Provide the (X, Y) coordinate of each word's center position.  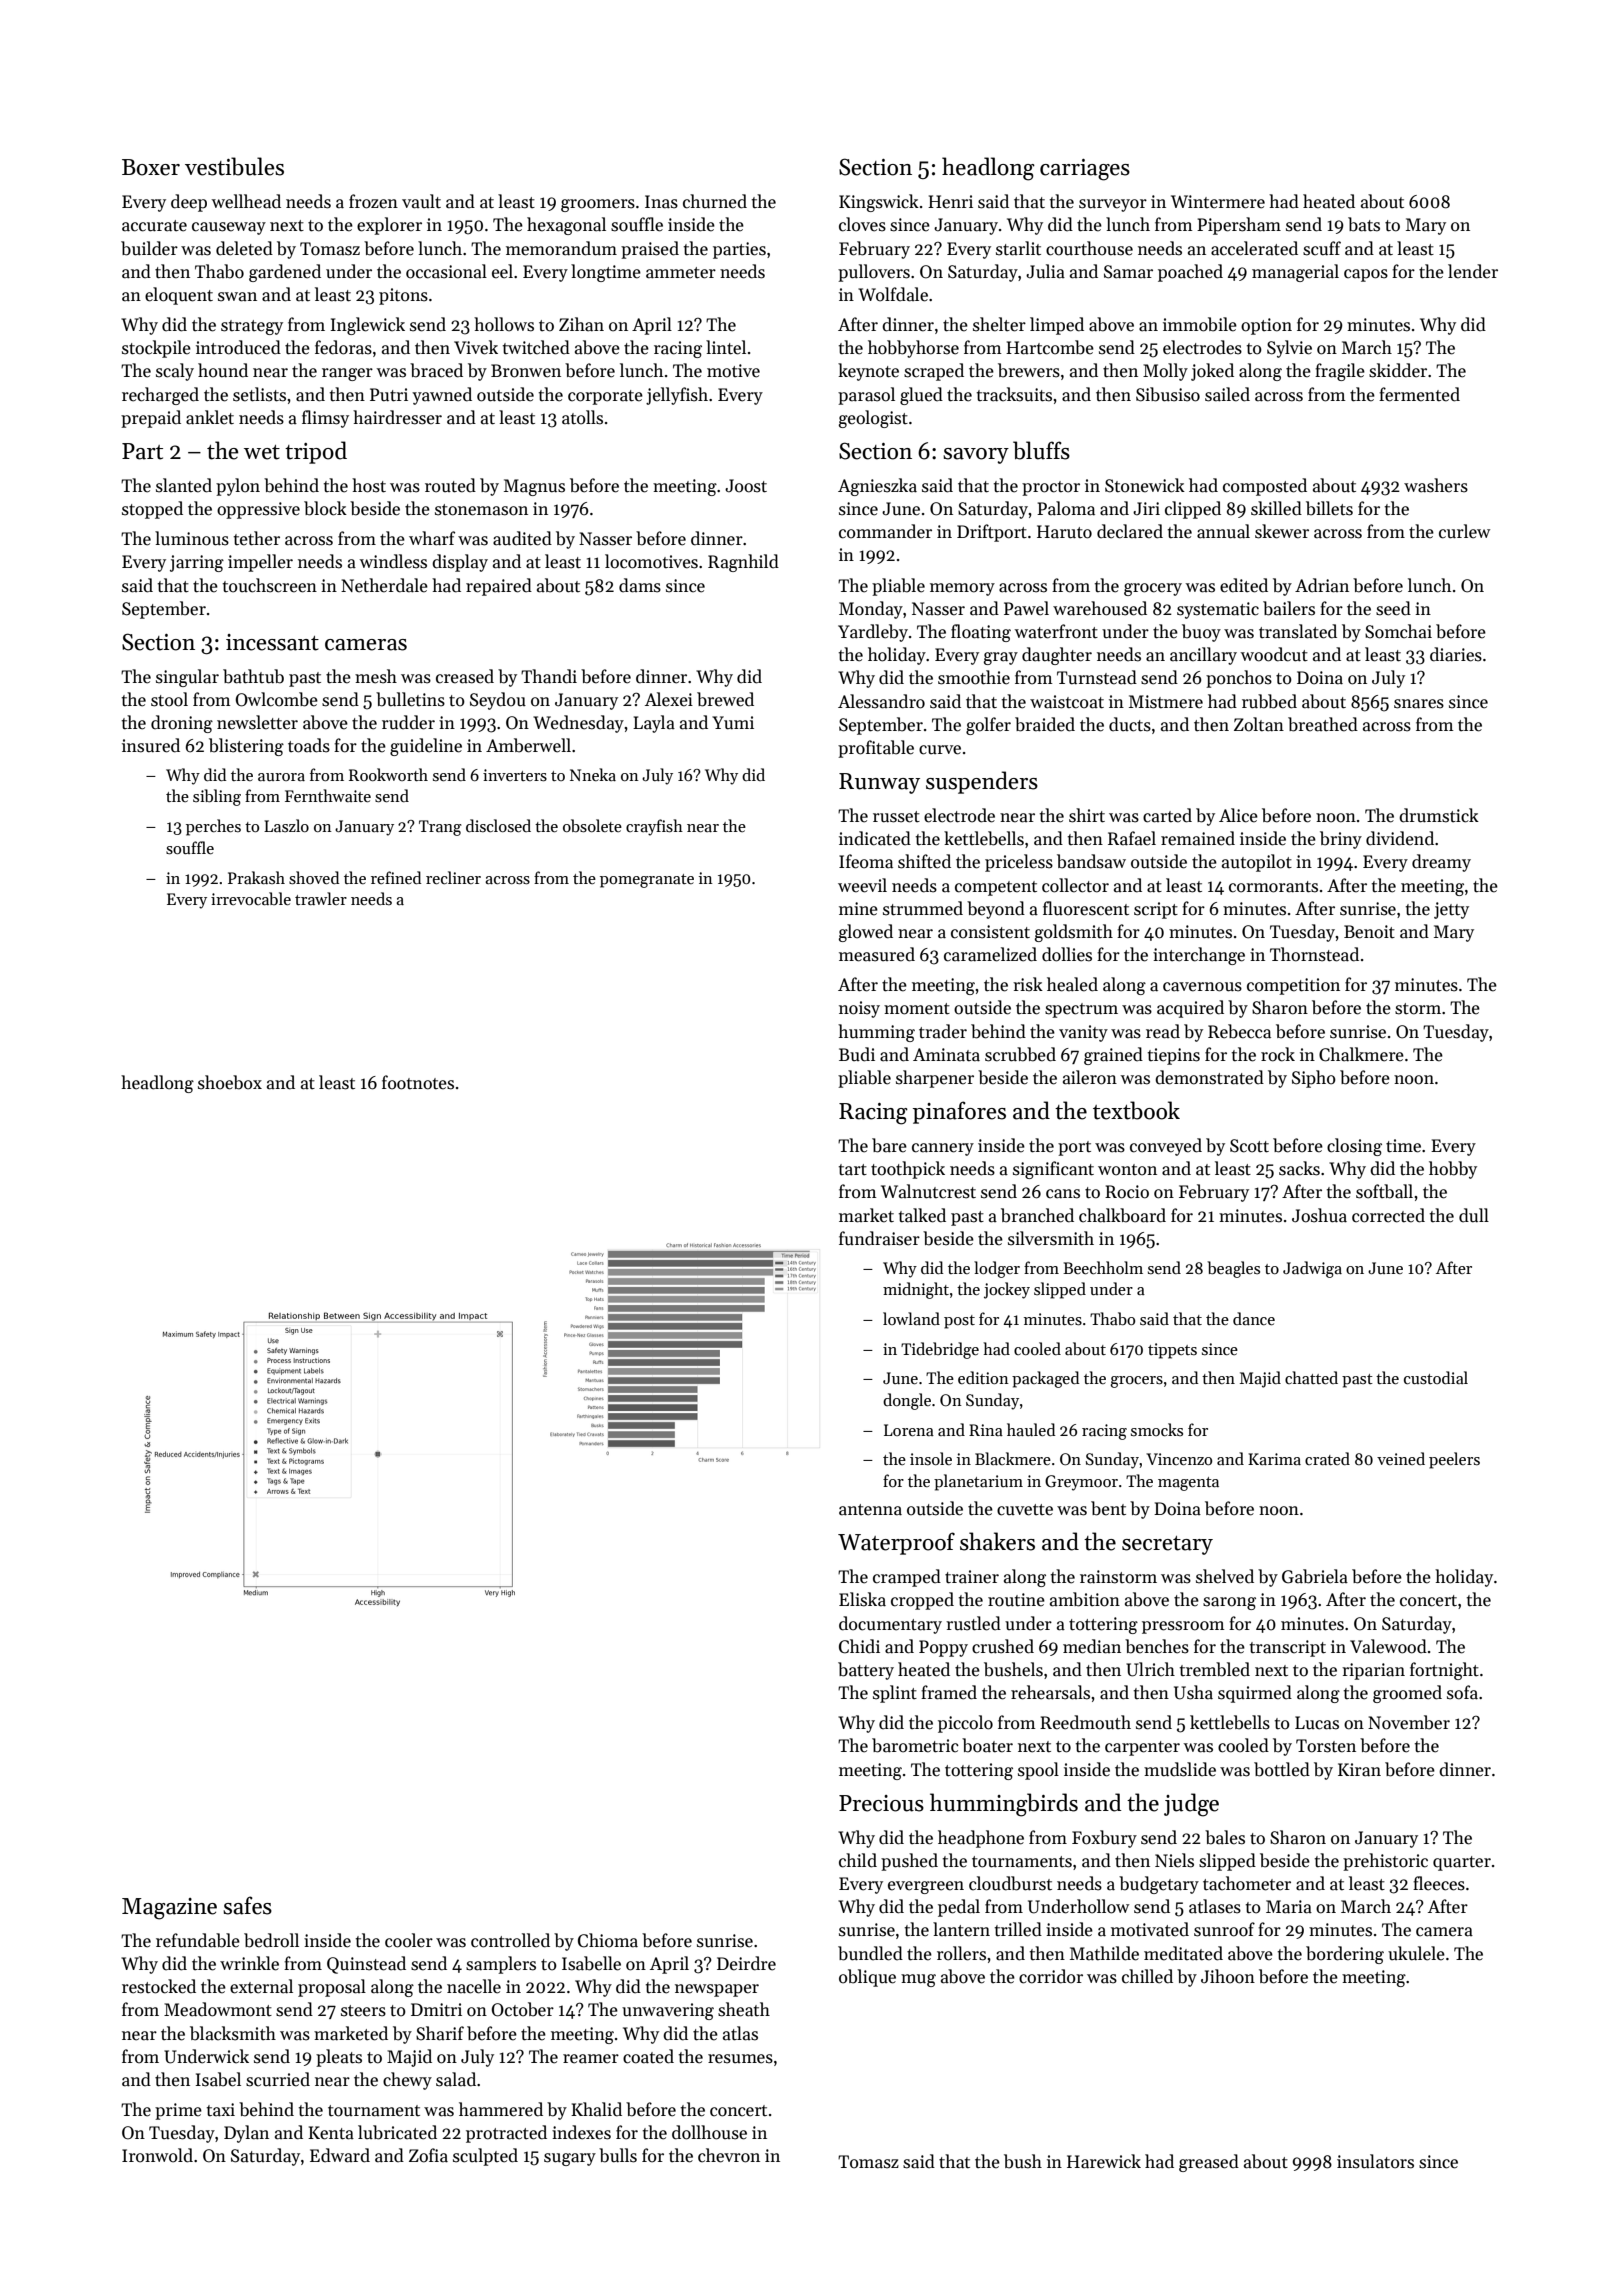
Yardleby (873, 633)
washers (1436, 485)
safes (247, 1905)
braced (436, 370)
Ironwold (157, 2155)
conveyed (1166, 1147)
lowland (911, 1318)
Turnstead (1097, 677)
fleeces (1439, 1883)
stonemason (481, 510)
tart (853, 1170)
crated (1327, 1458)
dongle (907, 1401)
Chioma (608, 1940)
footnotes (418, 1082)
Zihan (581, 324)
